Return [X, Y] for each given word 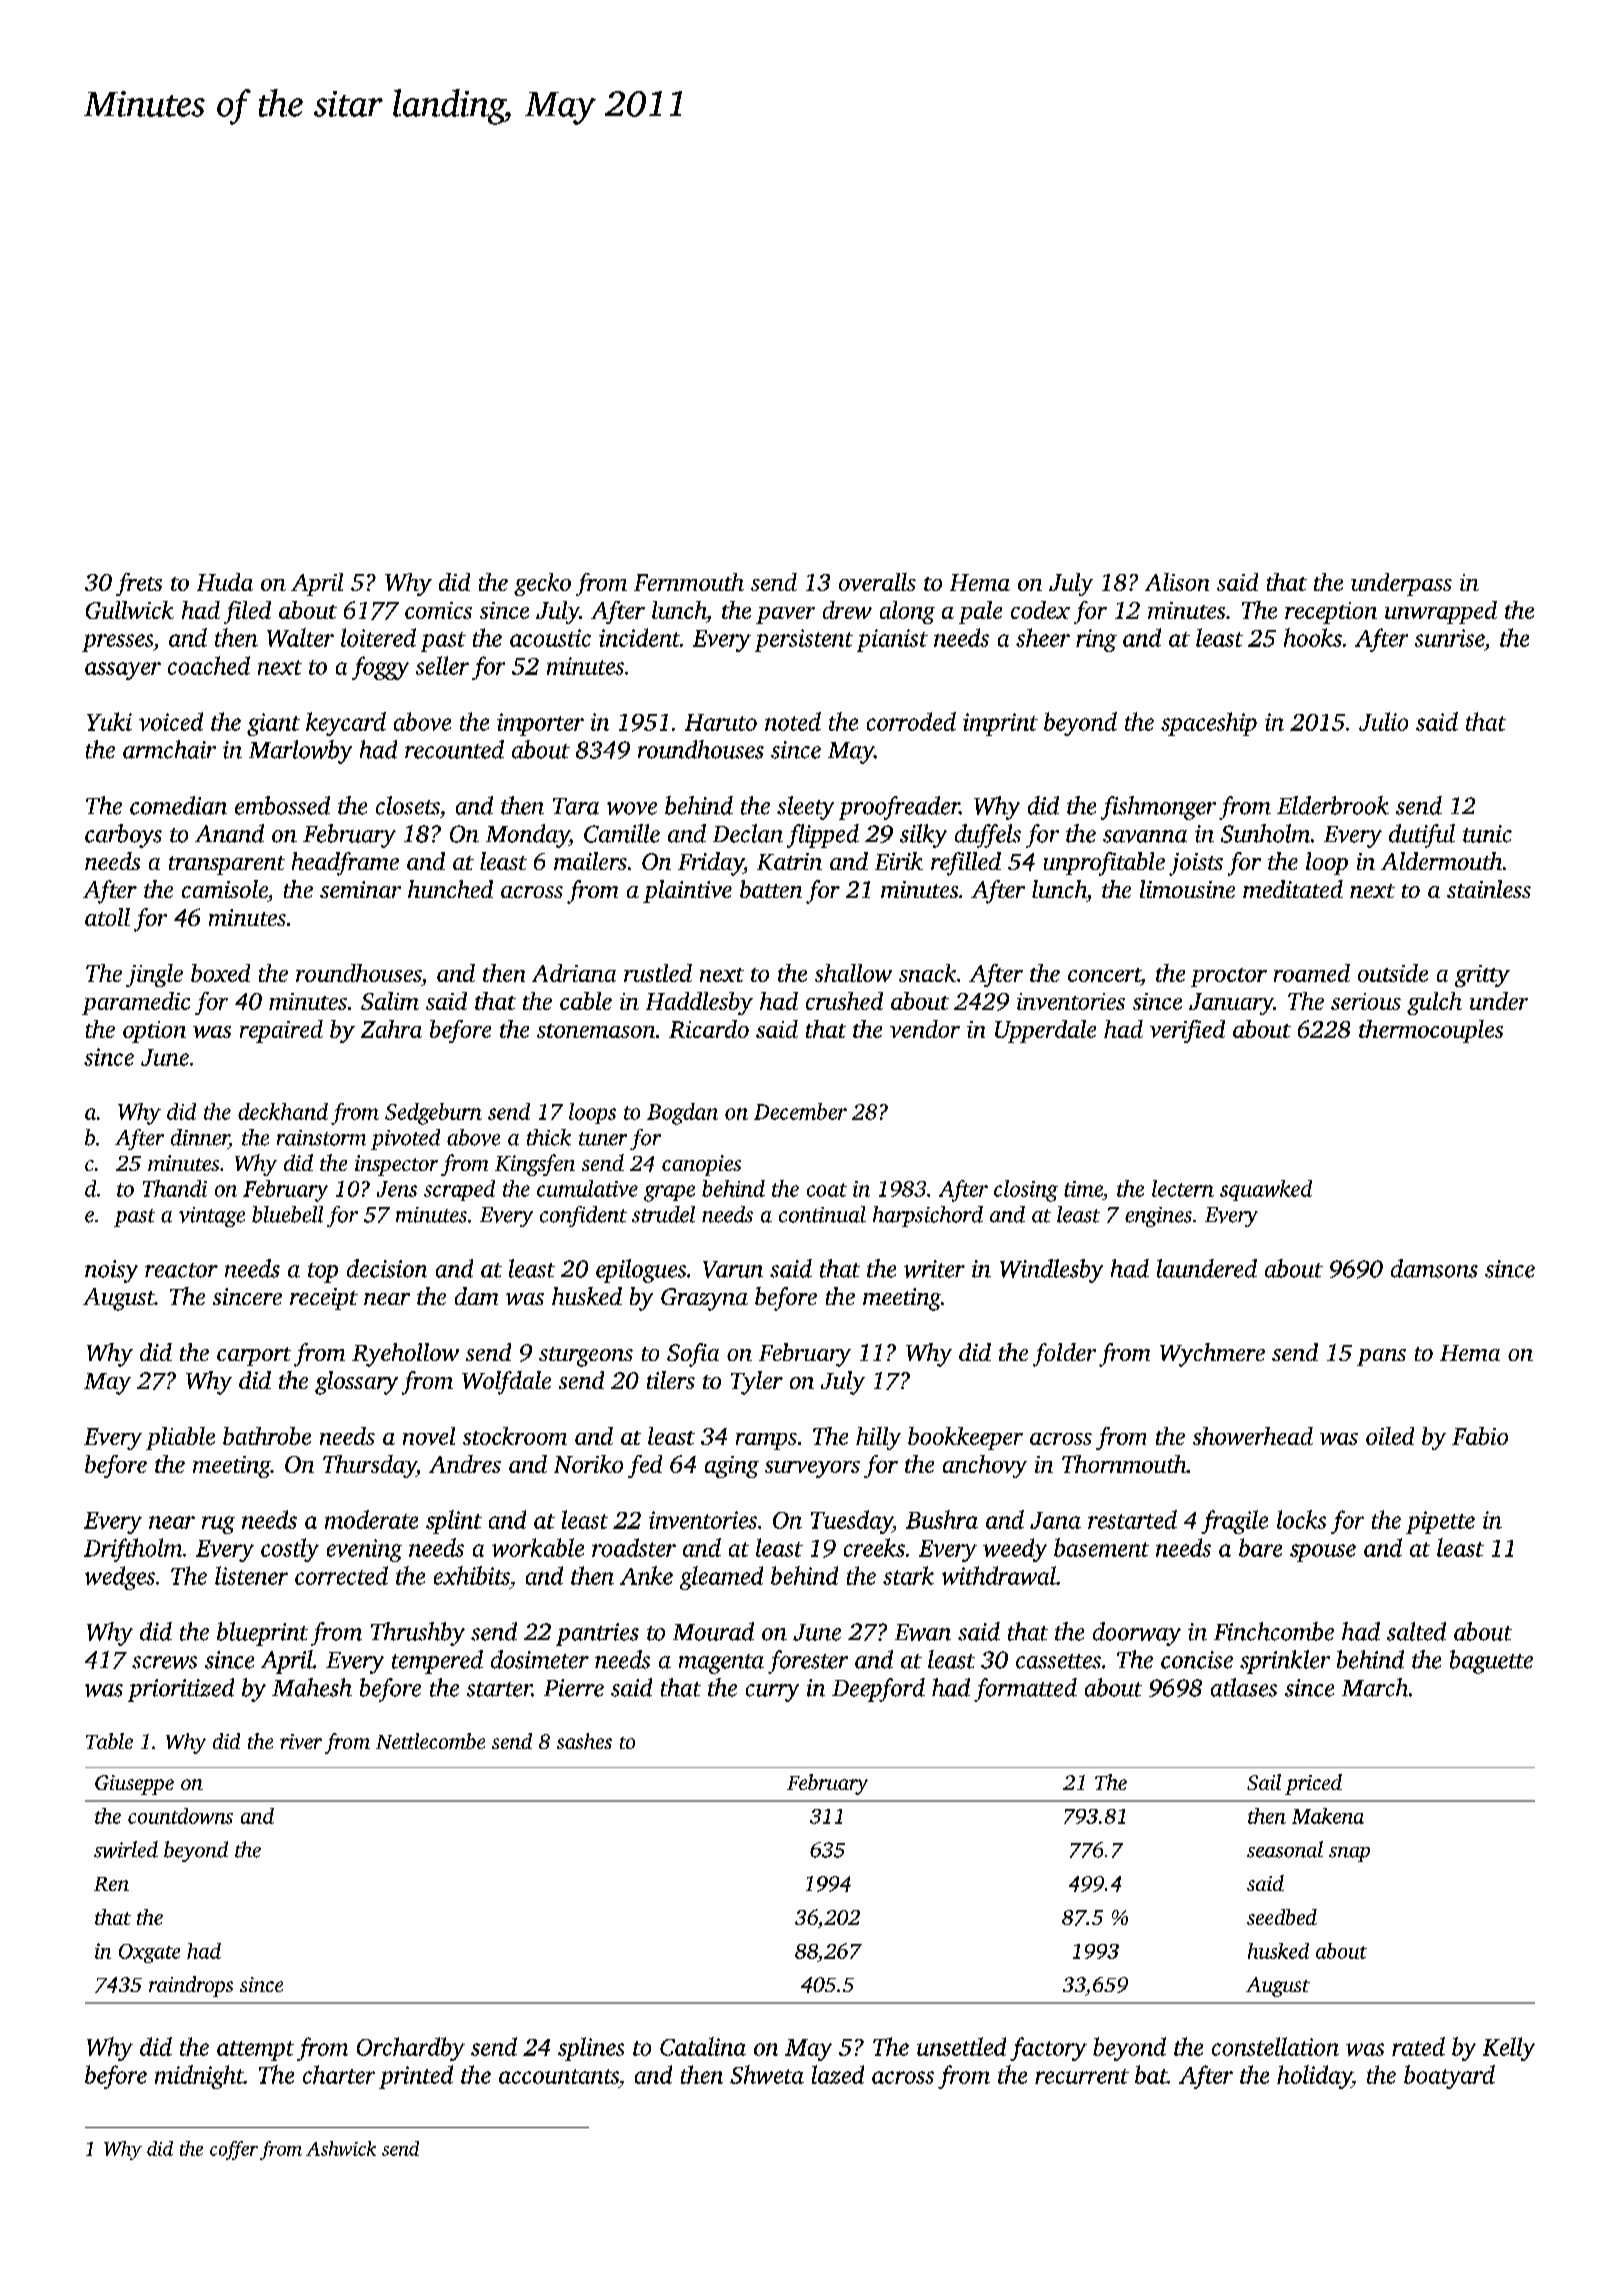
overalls [877, 582]
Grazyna [704, 1299]
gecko [542, 584]
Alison [1177, 582]
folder [1064, 1355]
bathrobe [267, 1436]
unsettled [961, 2046]
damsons [1434, 1268]
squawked [1266, 1190]
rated [1418, 2046]
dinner [200, 1137]
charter [339, 2074]
